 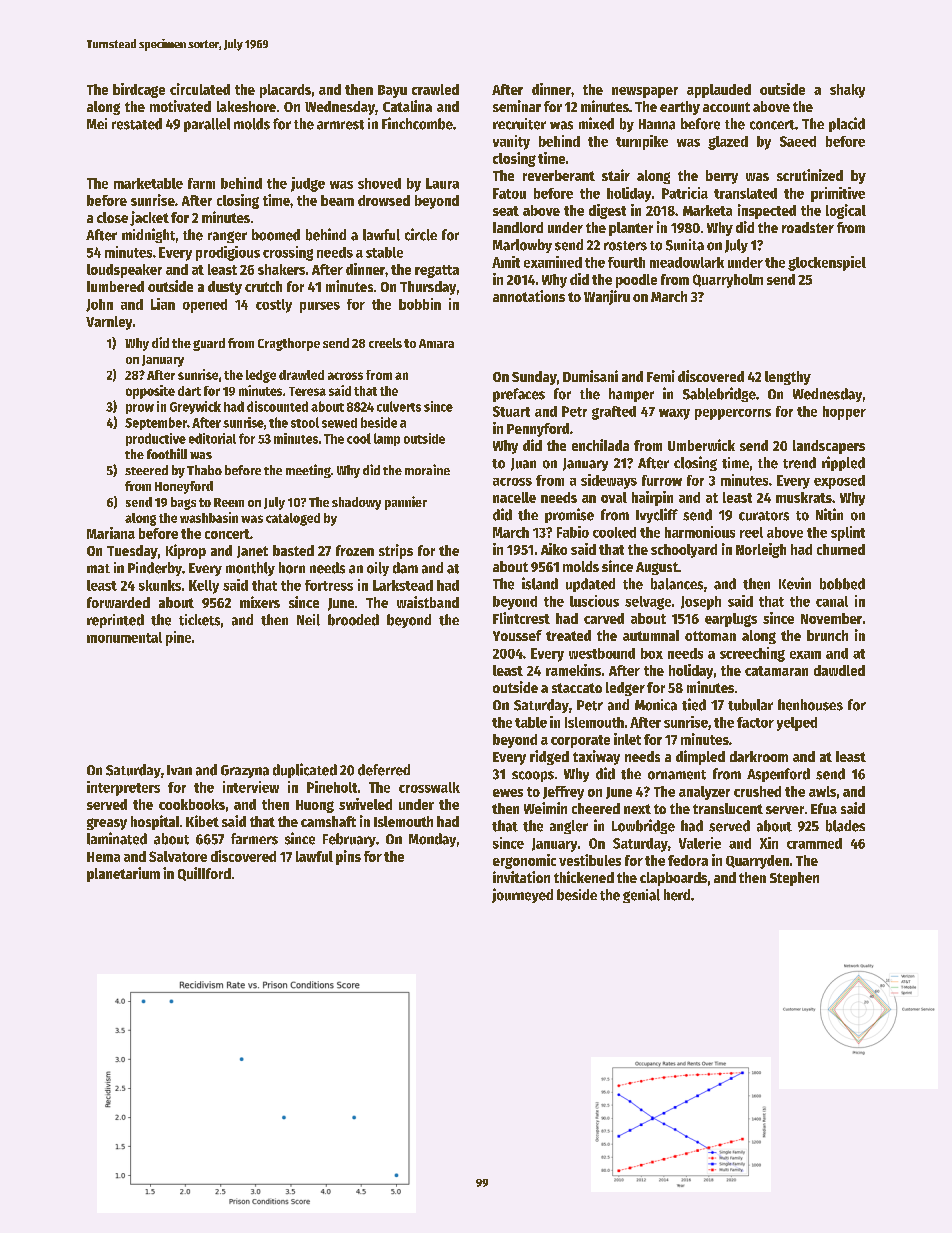 What do you see at coordinates (554, 549) in the screenshot?
I see `Aiko` at bounding box center [554, 549].
